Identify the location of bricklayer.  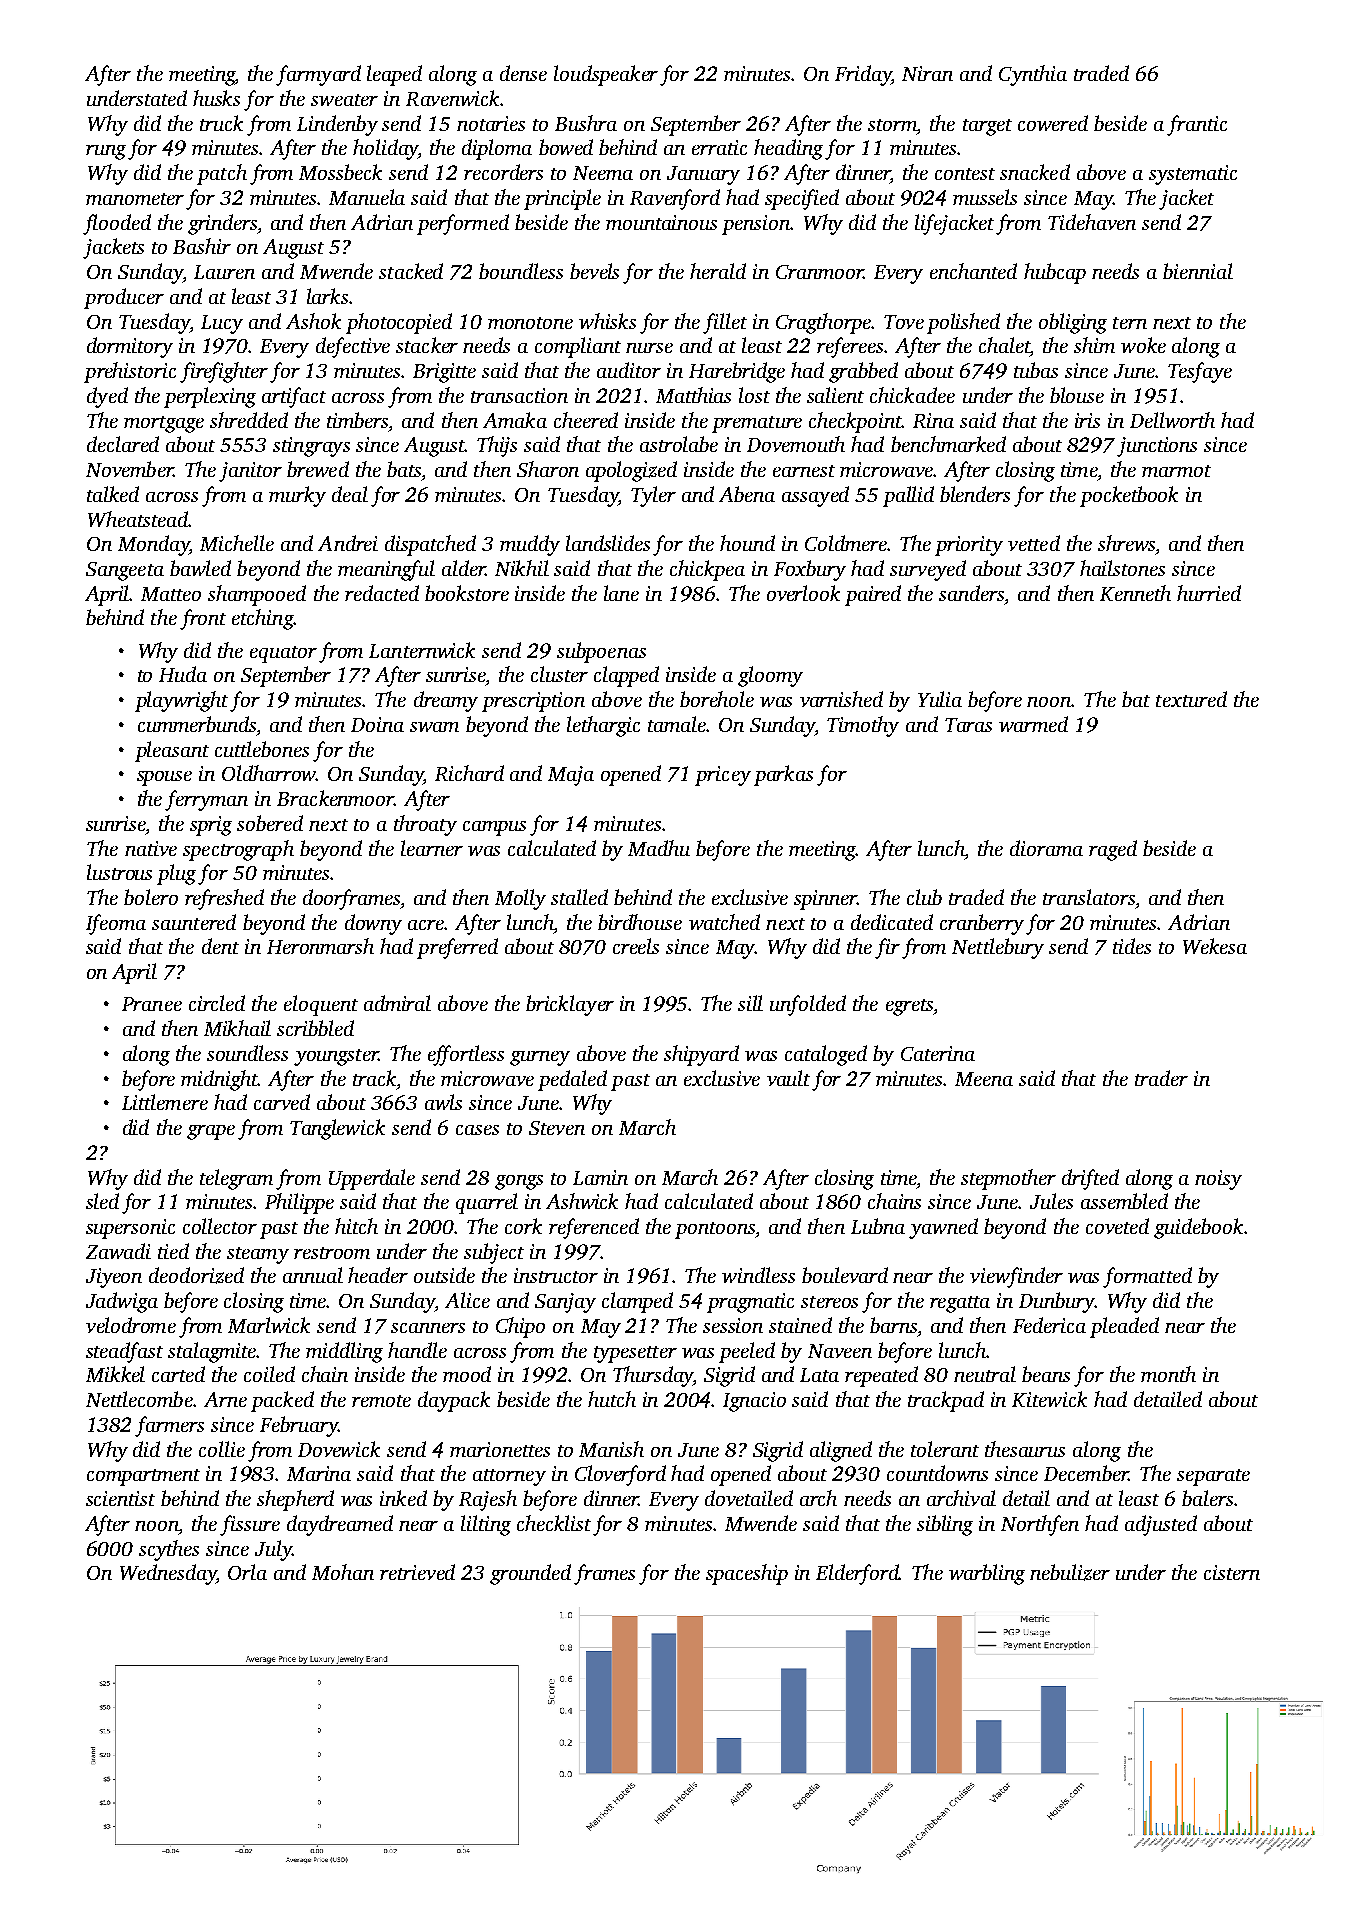
(570, 1005).
